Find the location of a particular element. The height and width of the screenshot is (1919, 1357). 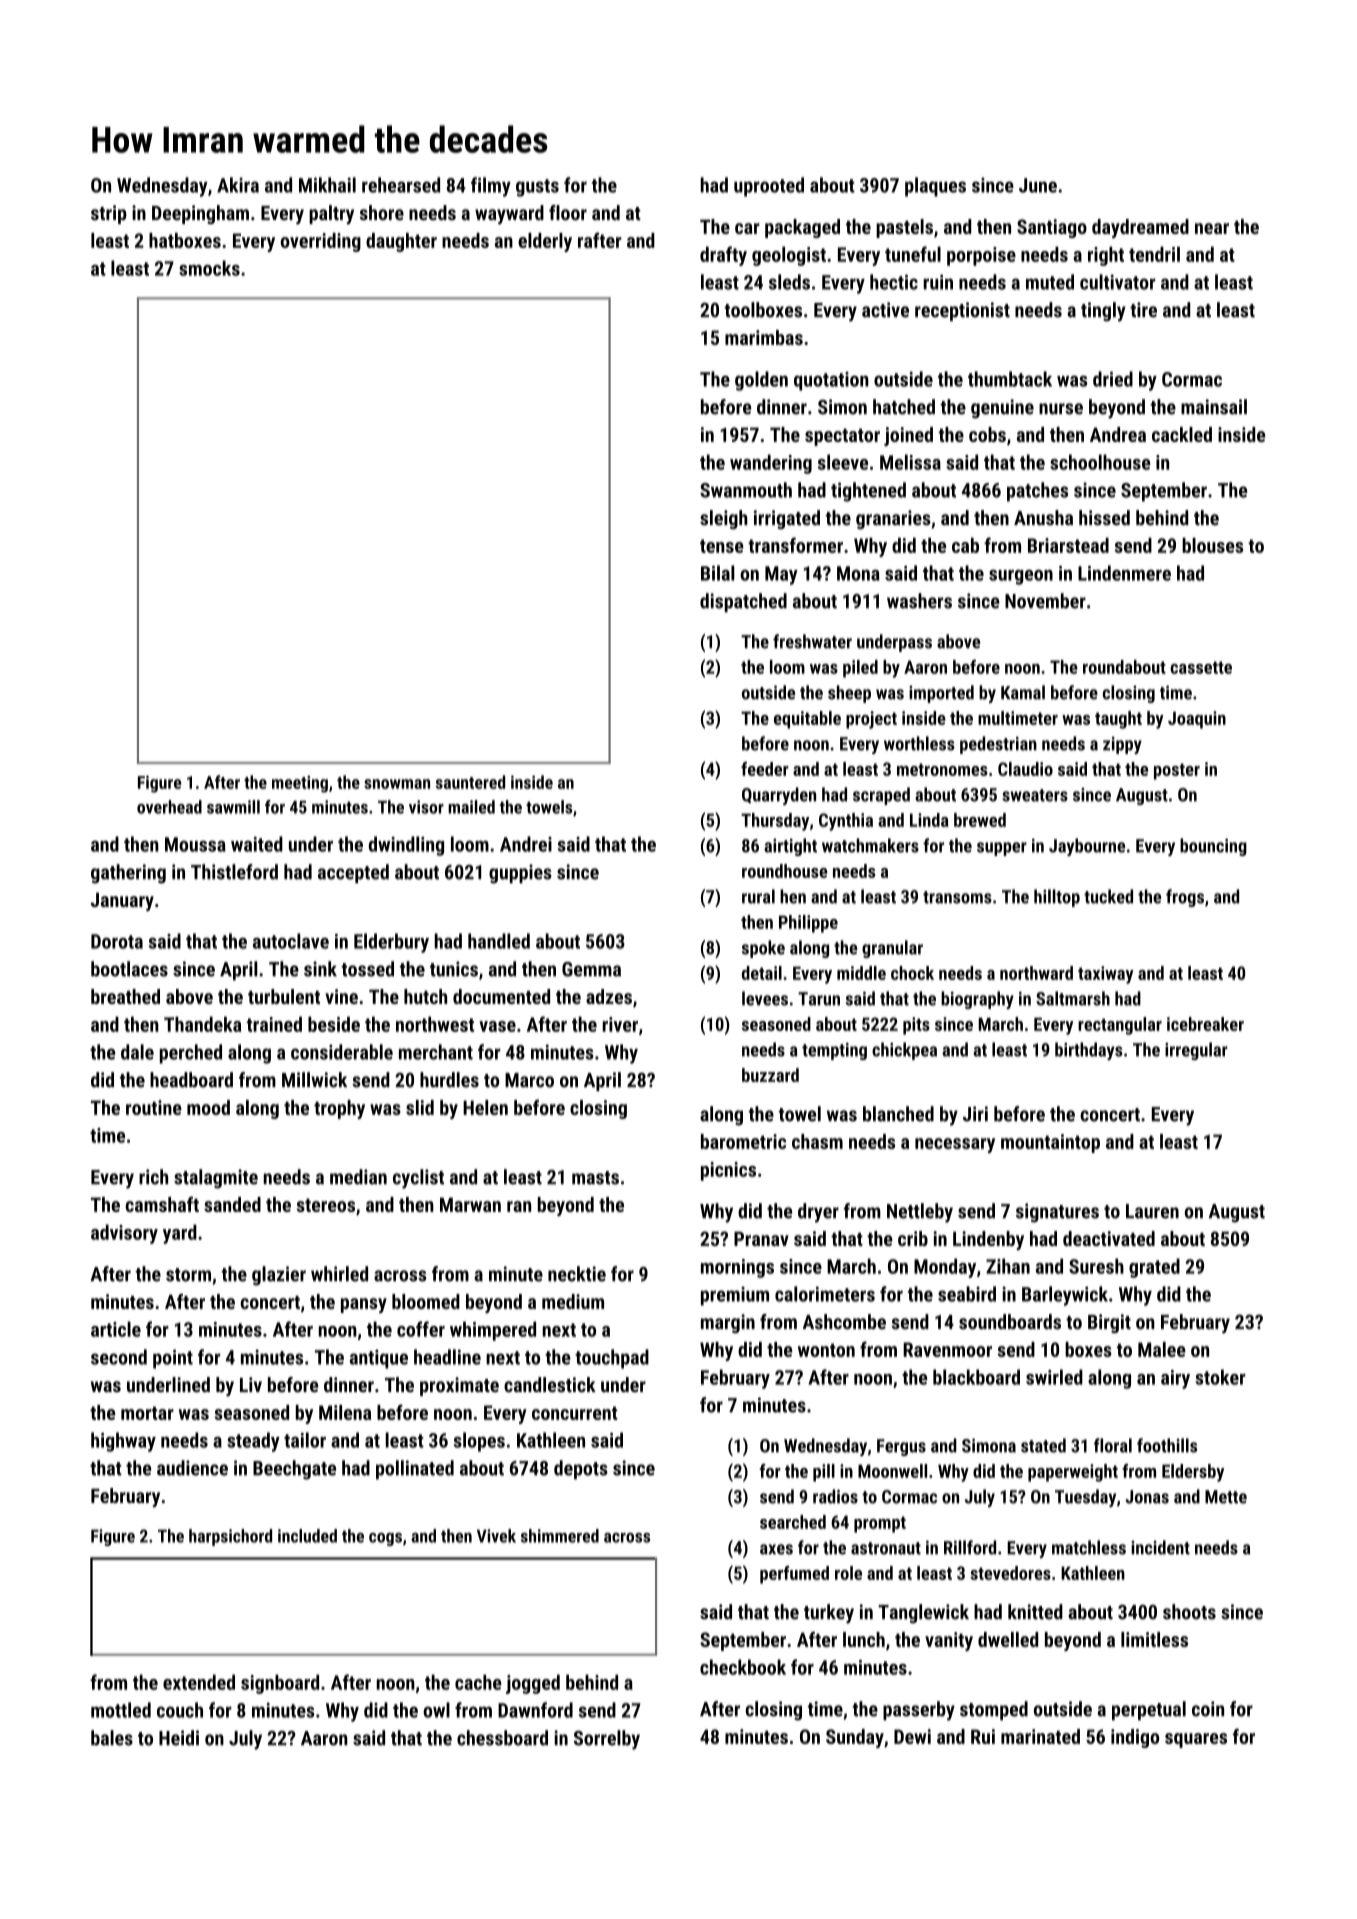

Akira is located at coordinates (238, 185).
